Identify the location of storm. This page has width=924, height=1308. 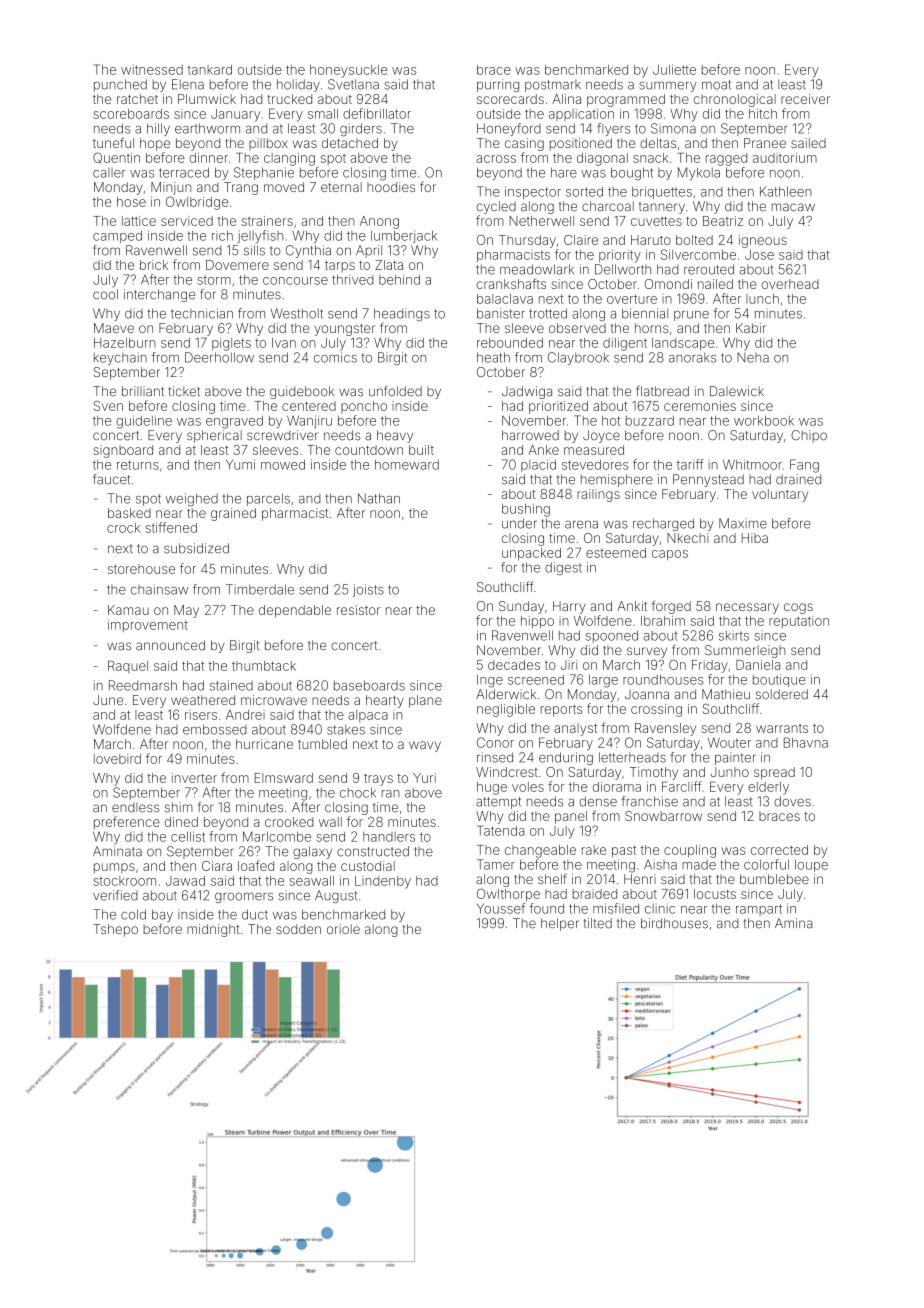
(214, 280).
